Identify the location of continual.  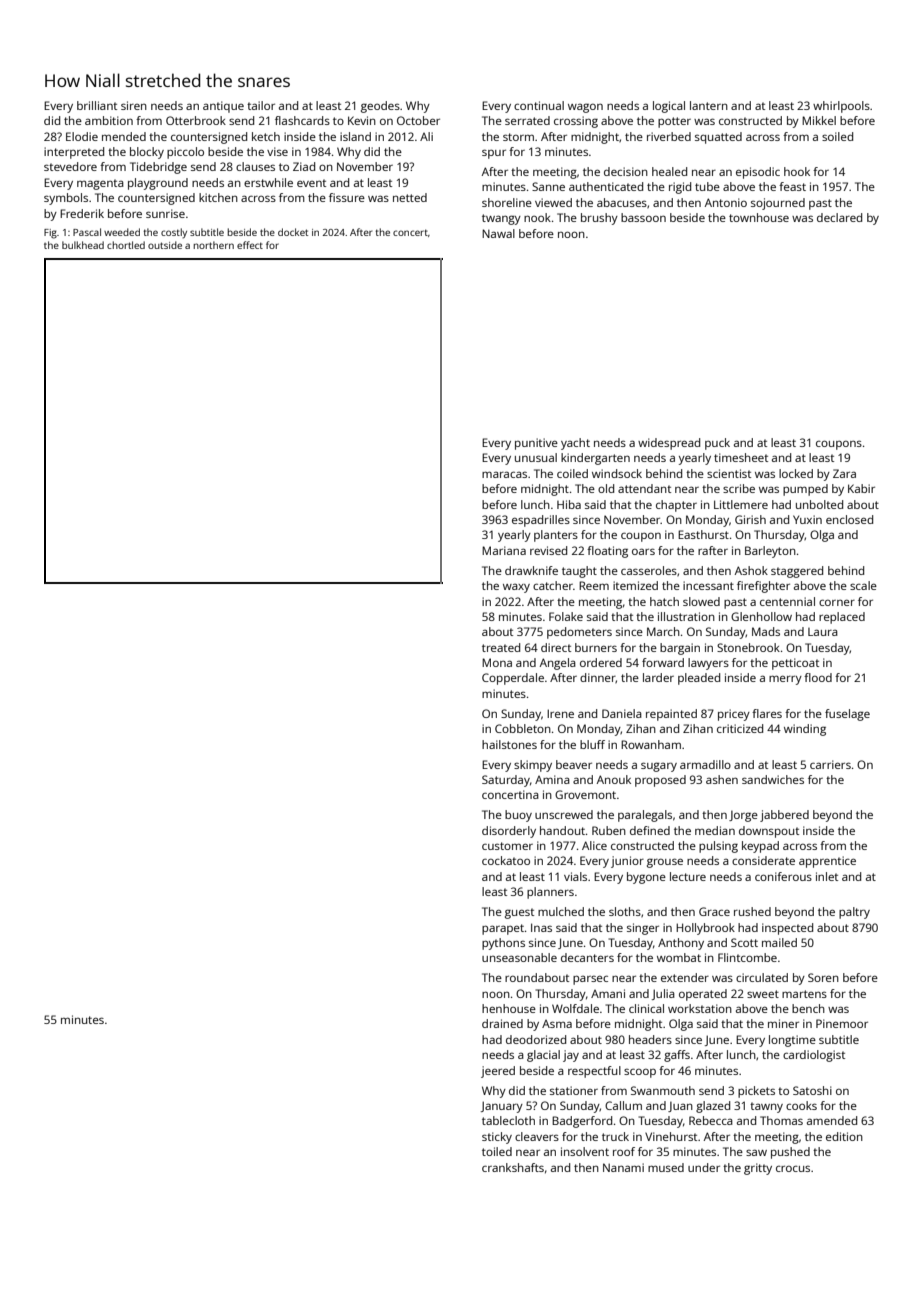
(539, 105).
